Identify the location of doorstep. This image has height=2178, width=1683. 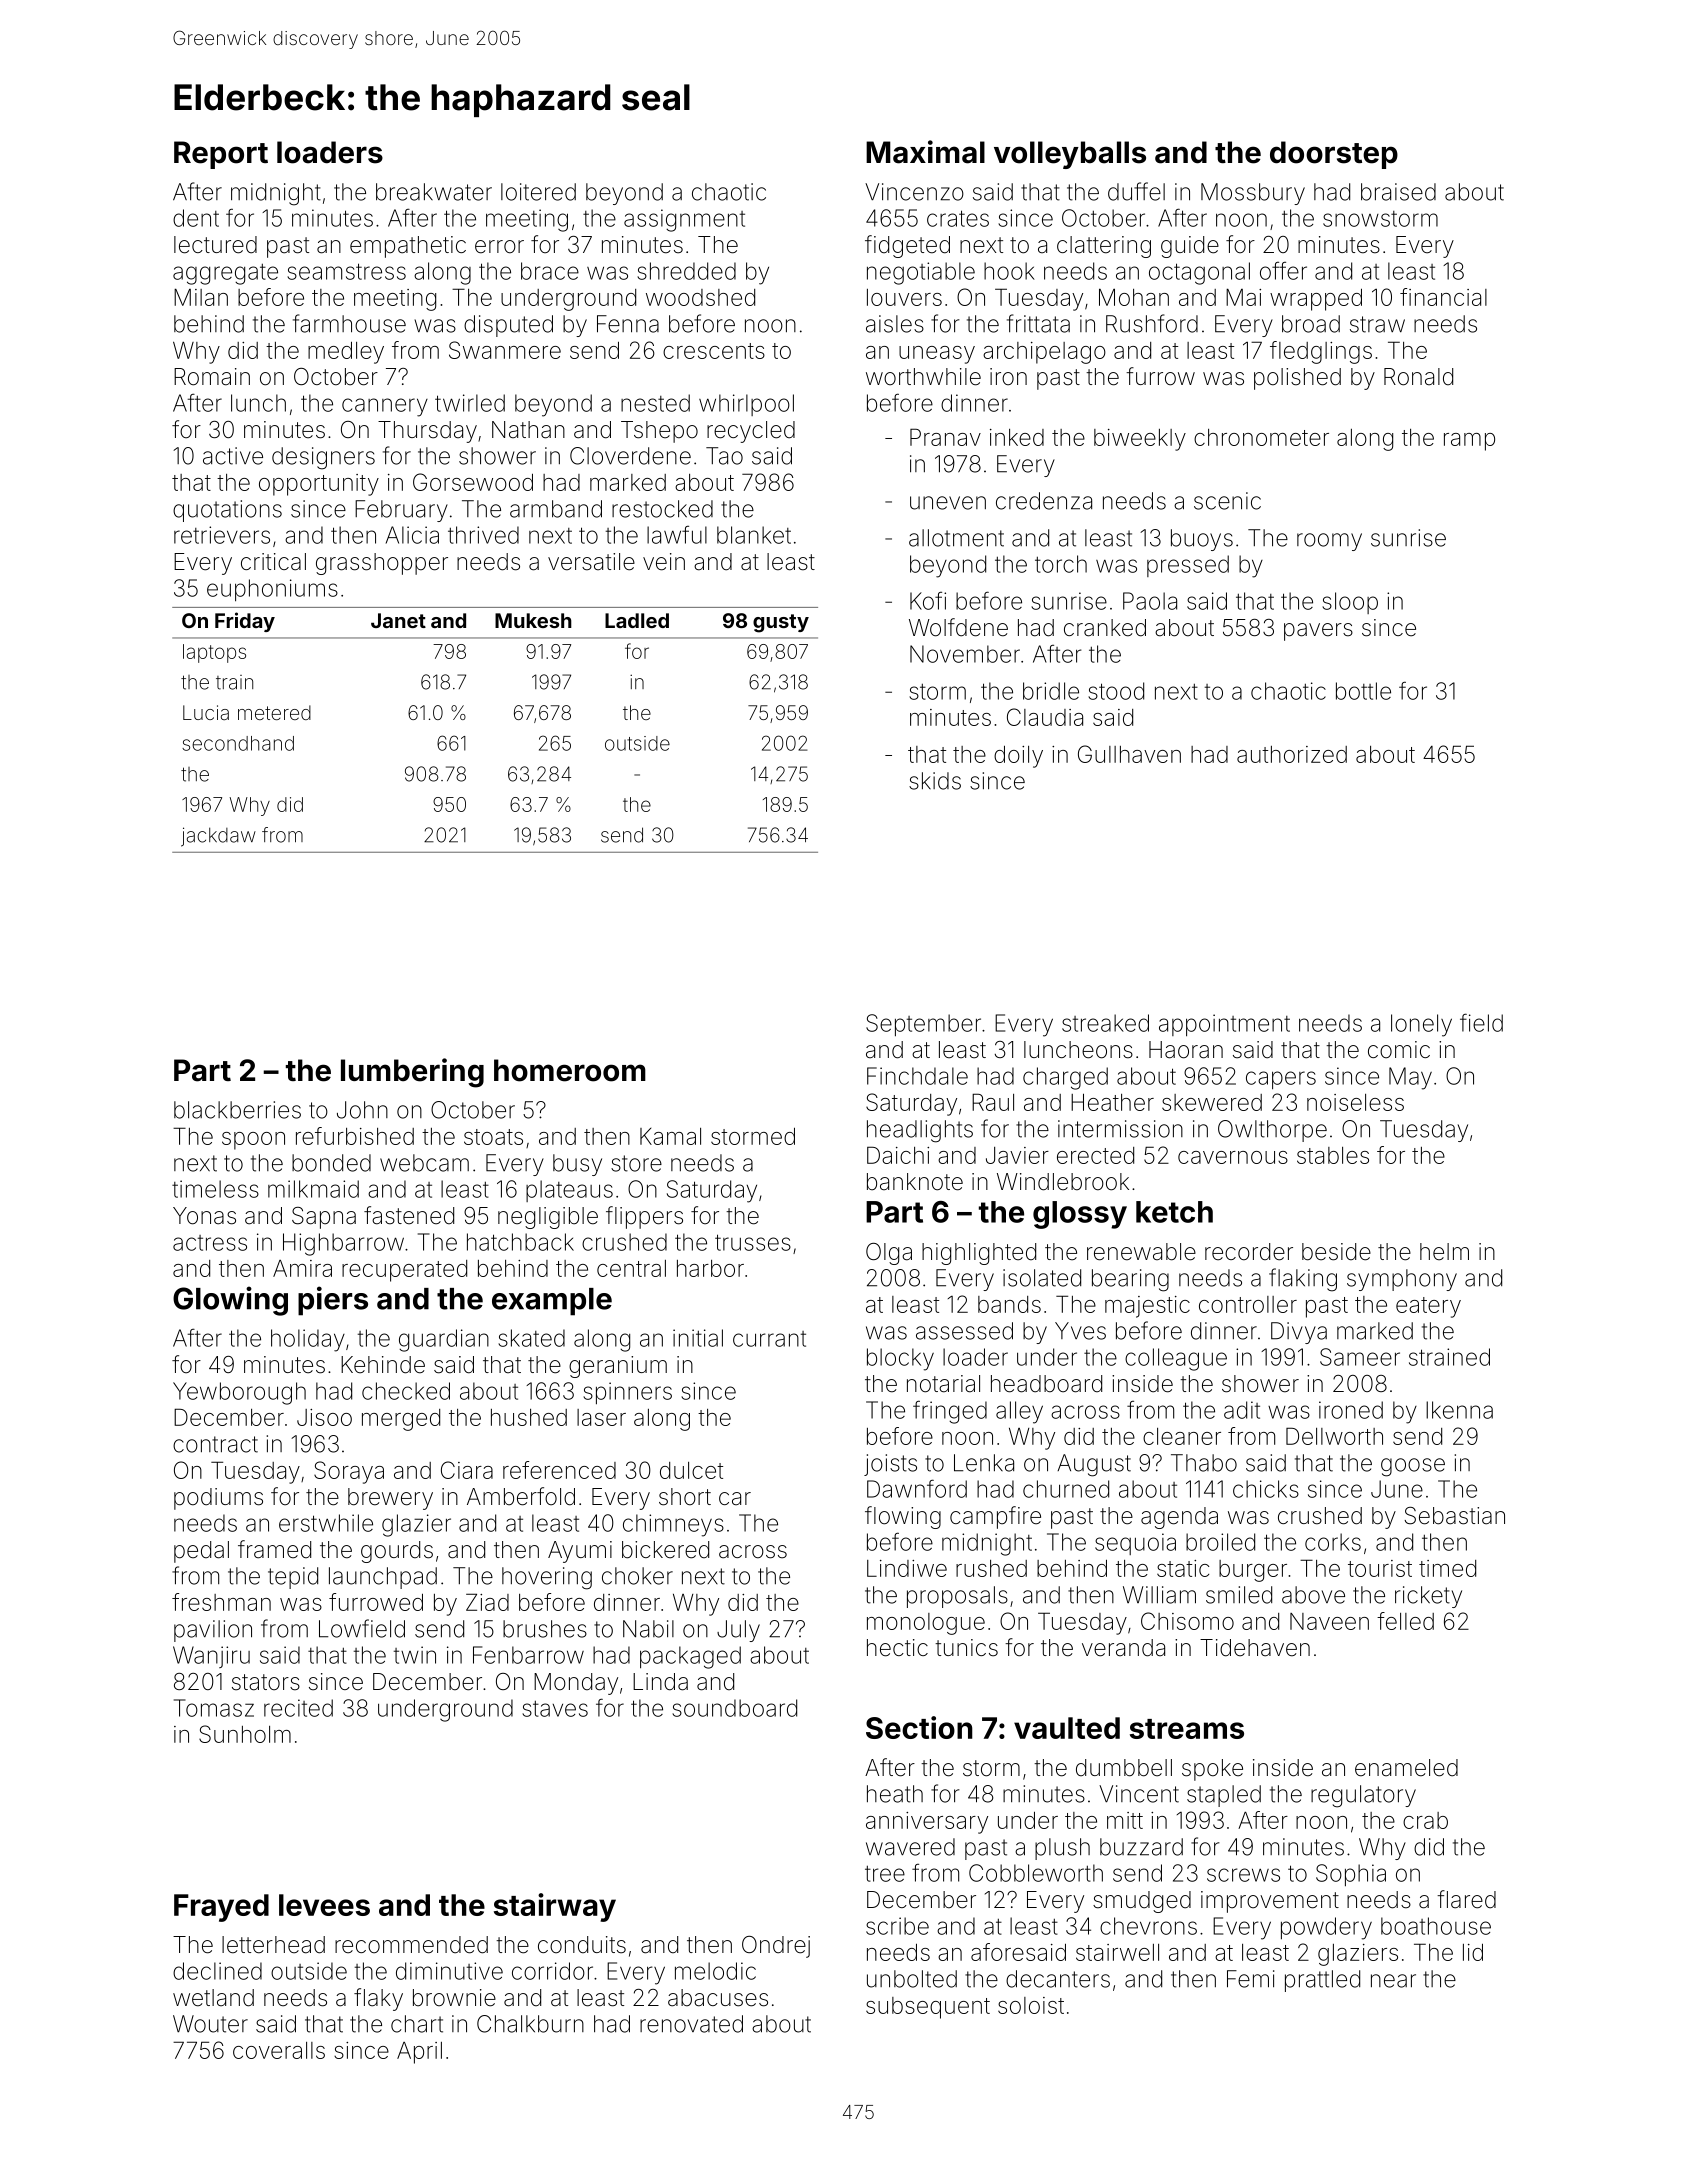
(1334, 155).
